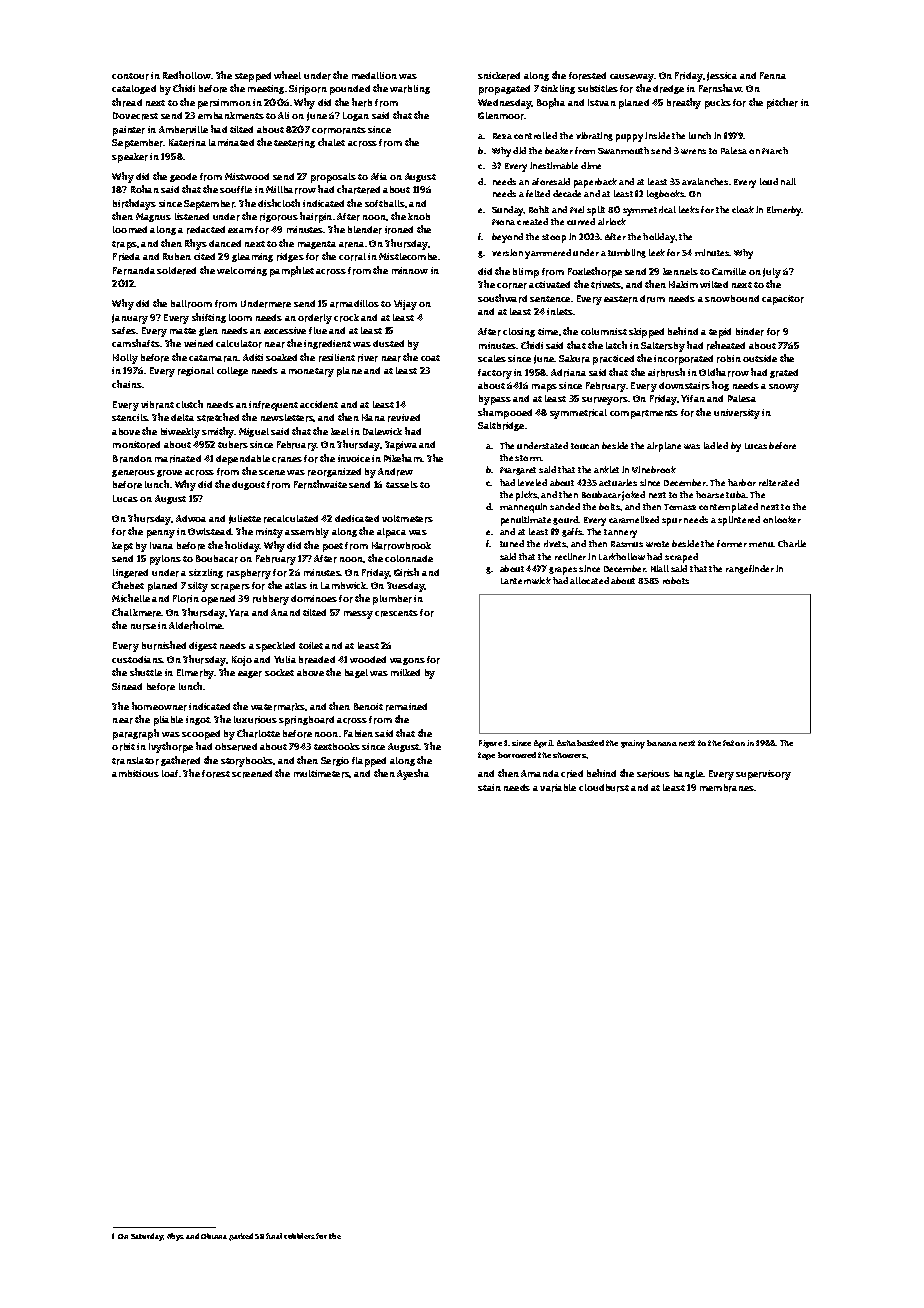 The height and width of the image is (1308, 924). Describe the element at coordinates (558, 788) in the image. I see `variable` at that location.
